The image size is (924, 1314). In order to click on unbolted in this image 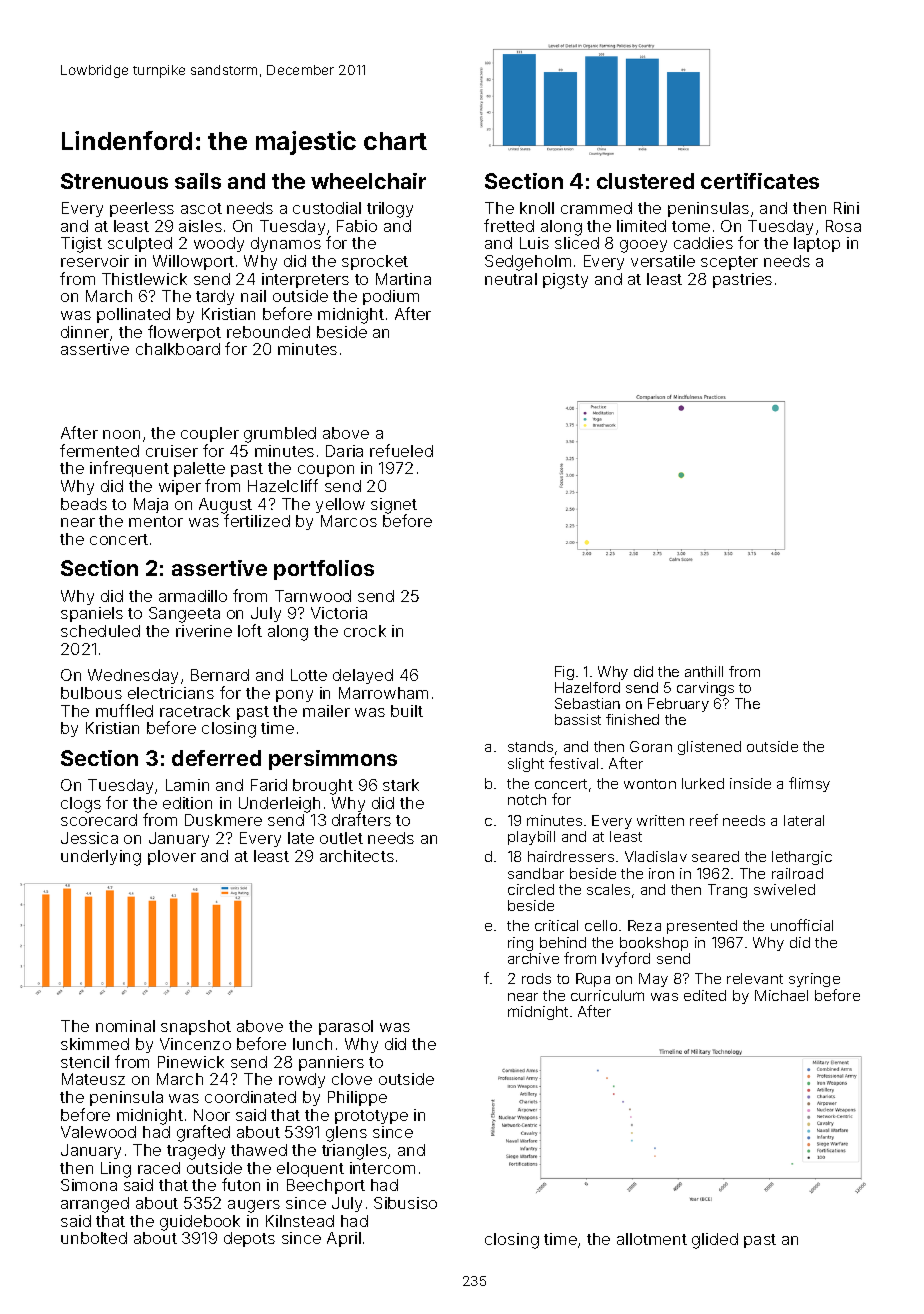, I will do `click(94, 1238)`.
